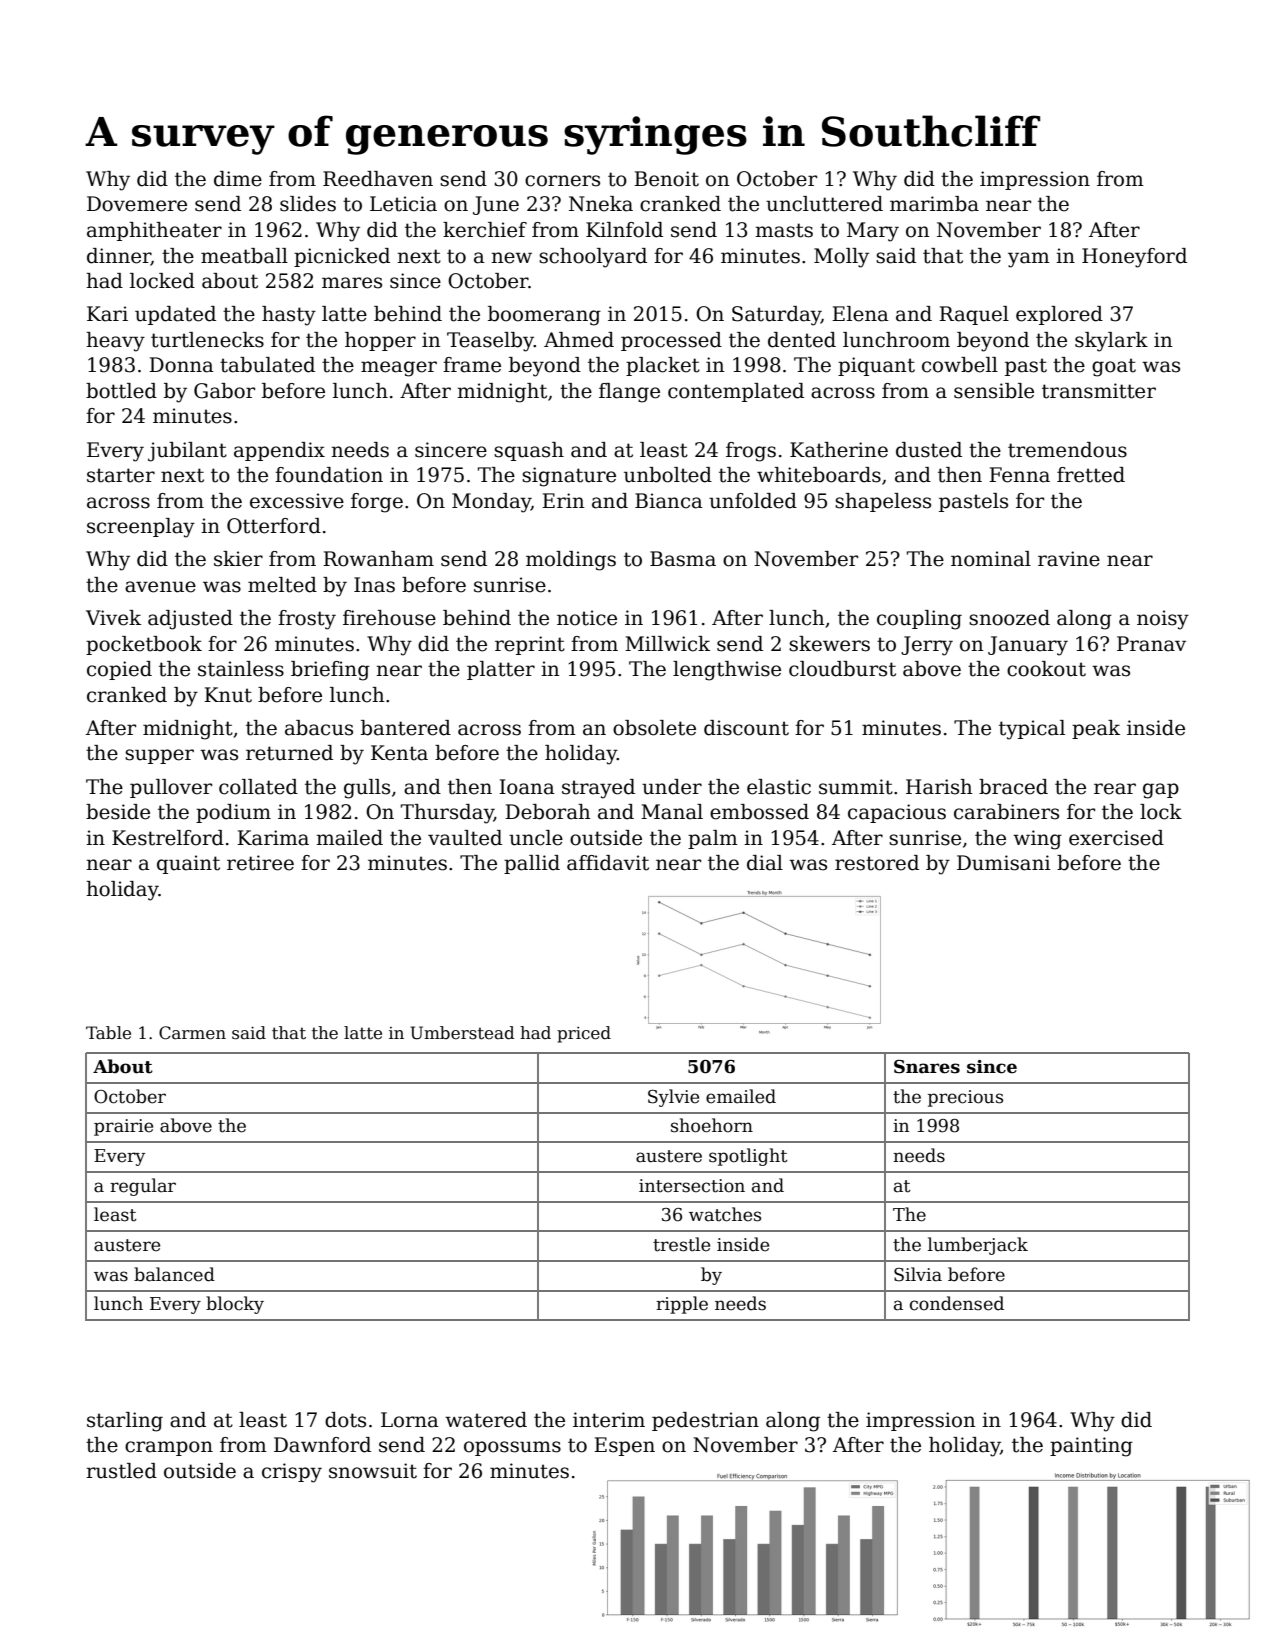 The width and height of the screenshot is (1275, 1650). I want to click on lumberjack, so click(978, 1246).
